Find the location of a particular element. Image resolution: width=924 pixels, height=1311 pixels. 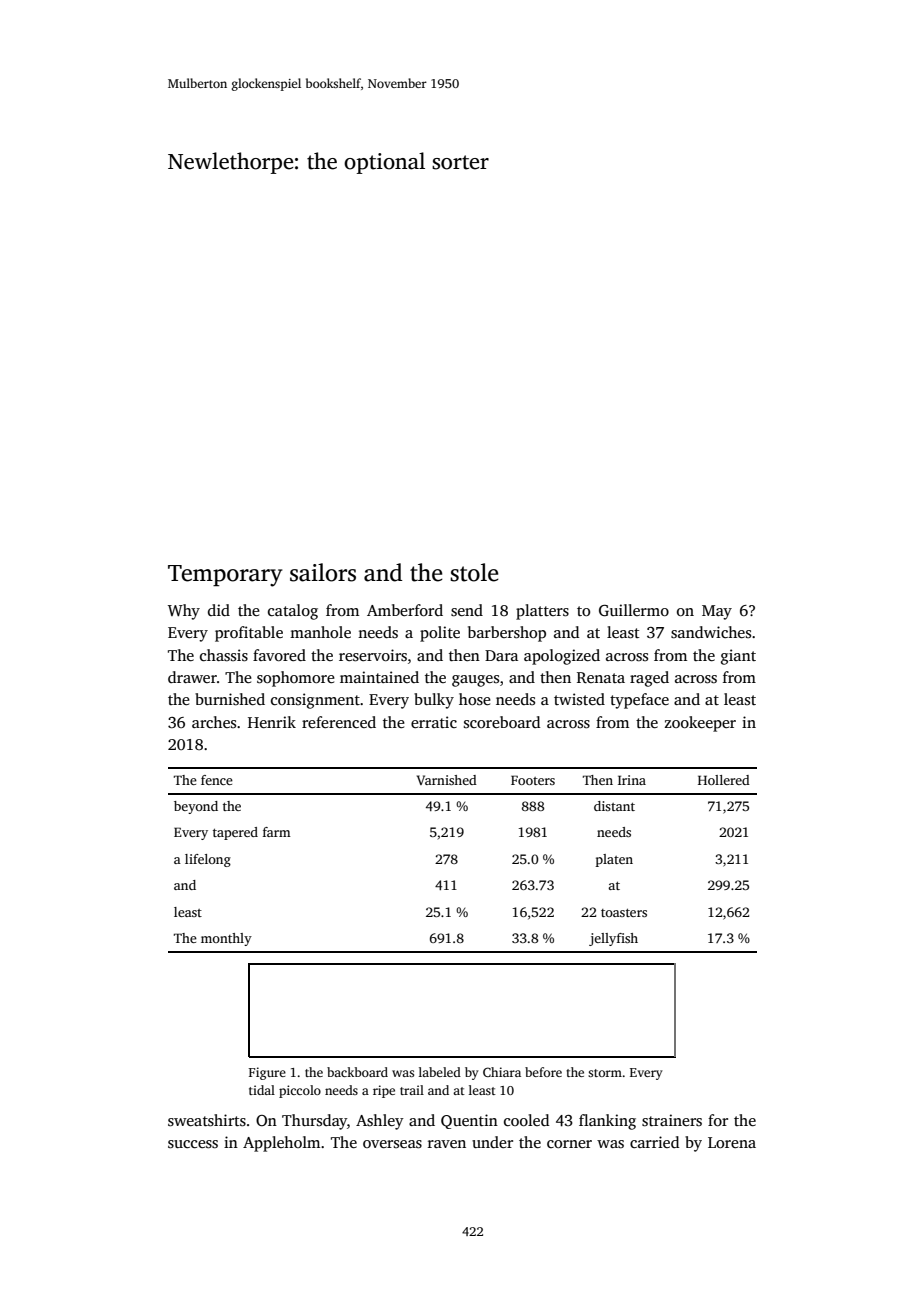

Hollered is located at coordinates (724, 780).
